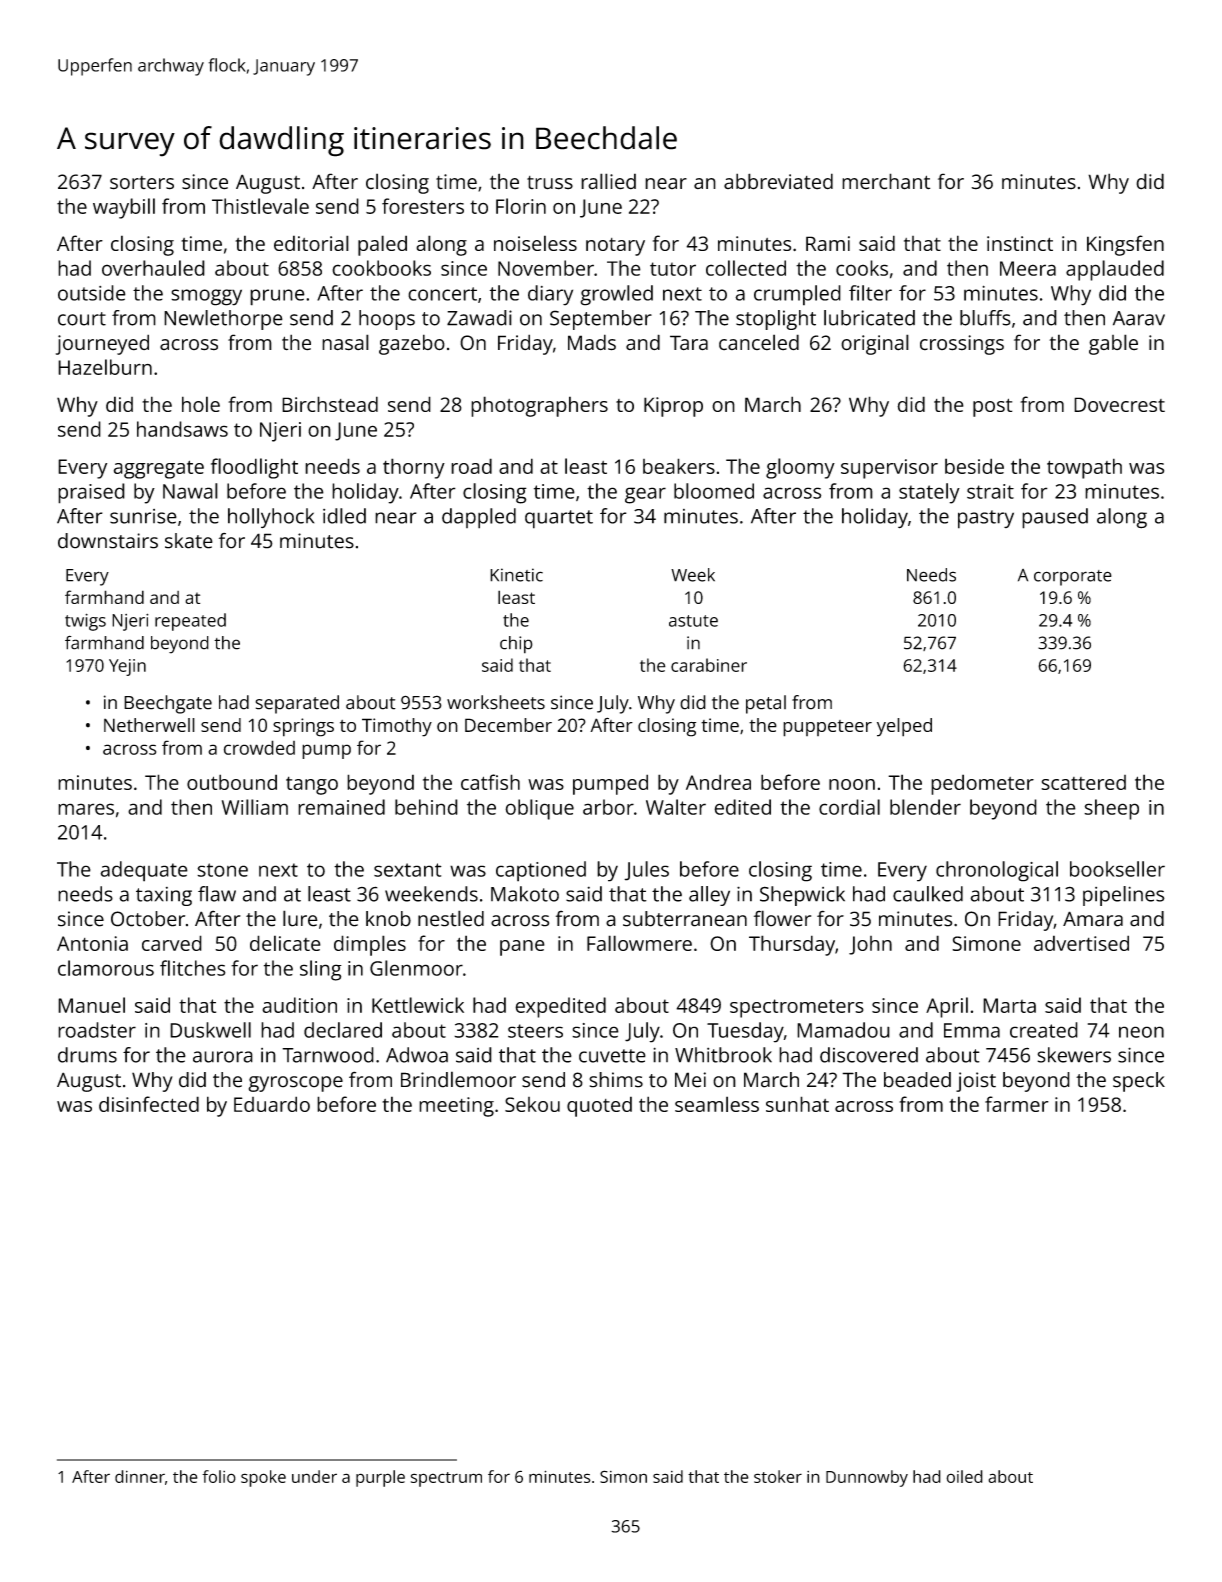 This document has height=1582, width=1222. I want to click on Shepwick, so click(802, 896).
